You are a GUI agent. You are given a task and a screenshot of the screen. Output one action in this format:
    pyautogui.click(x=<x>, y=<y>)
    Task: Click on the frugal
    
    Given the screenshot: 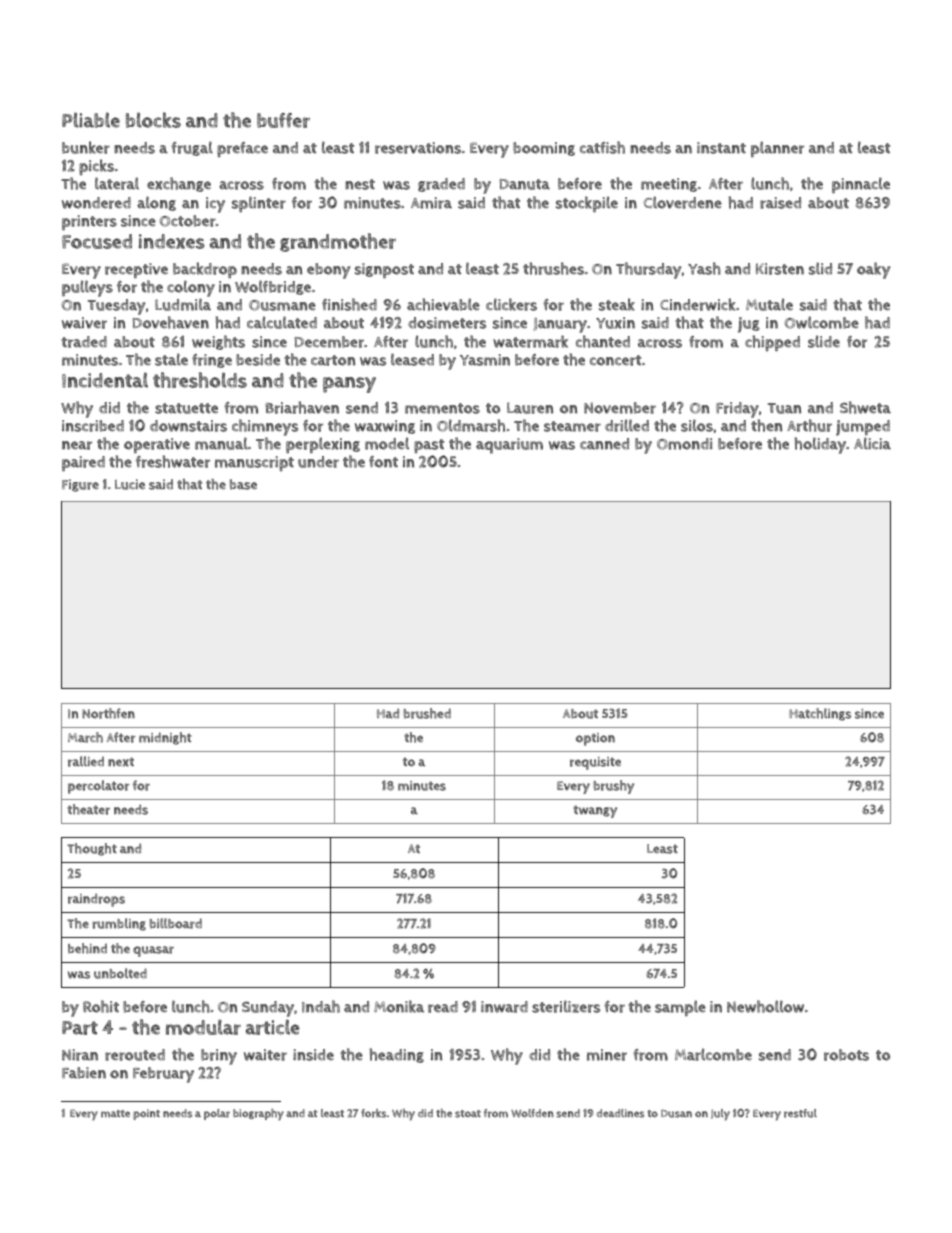 What is the action you would take?
    pyautogui.click(x=192, y=148)
